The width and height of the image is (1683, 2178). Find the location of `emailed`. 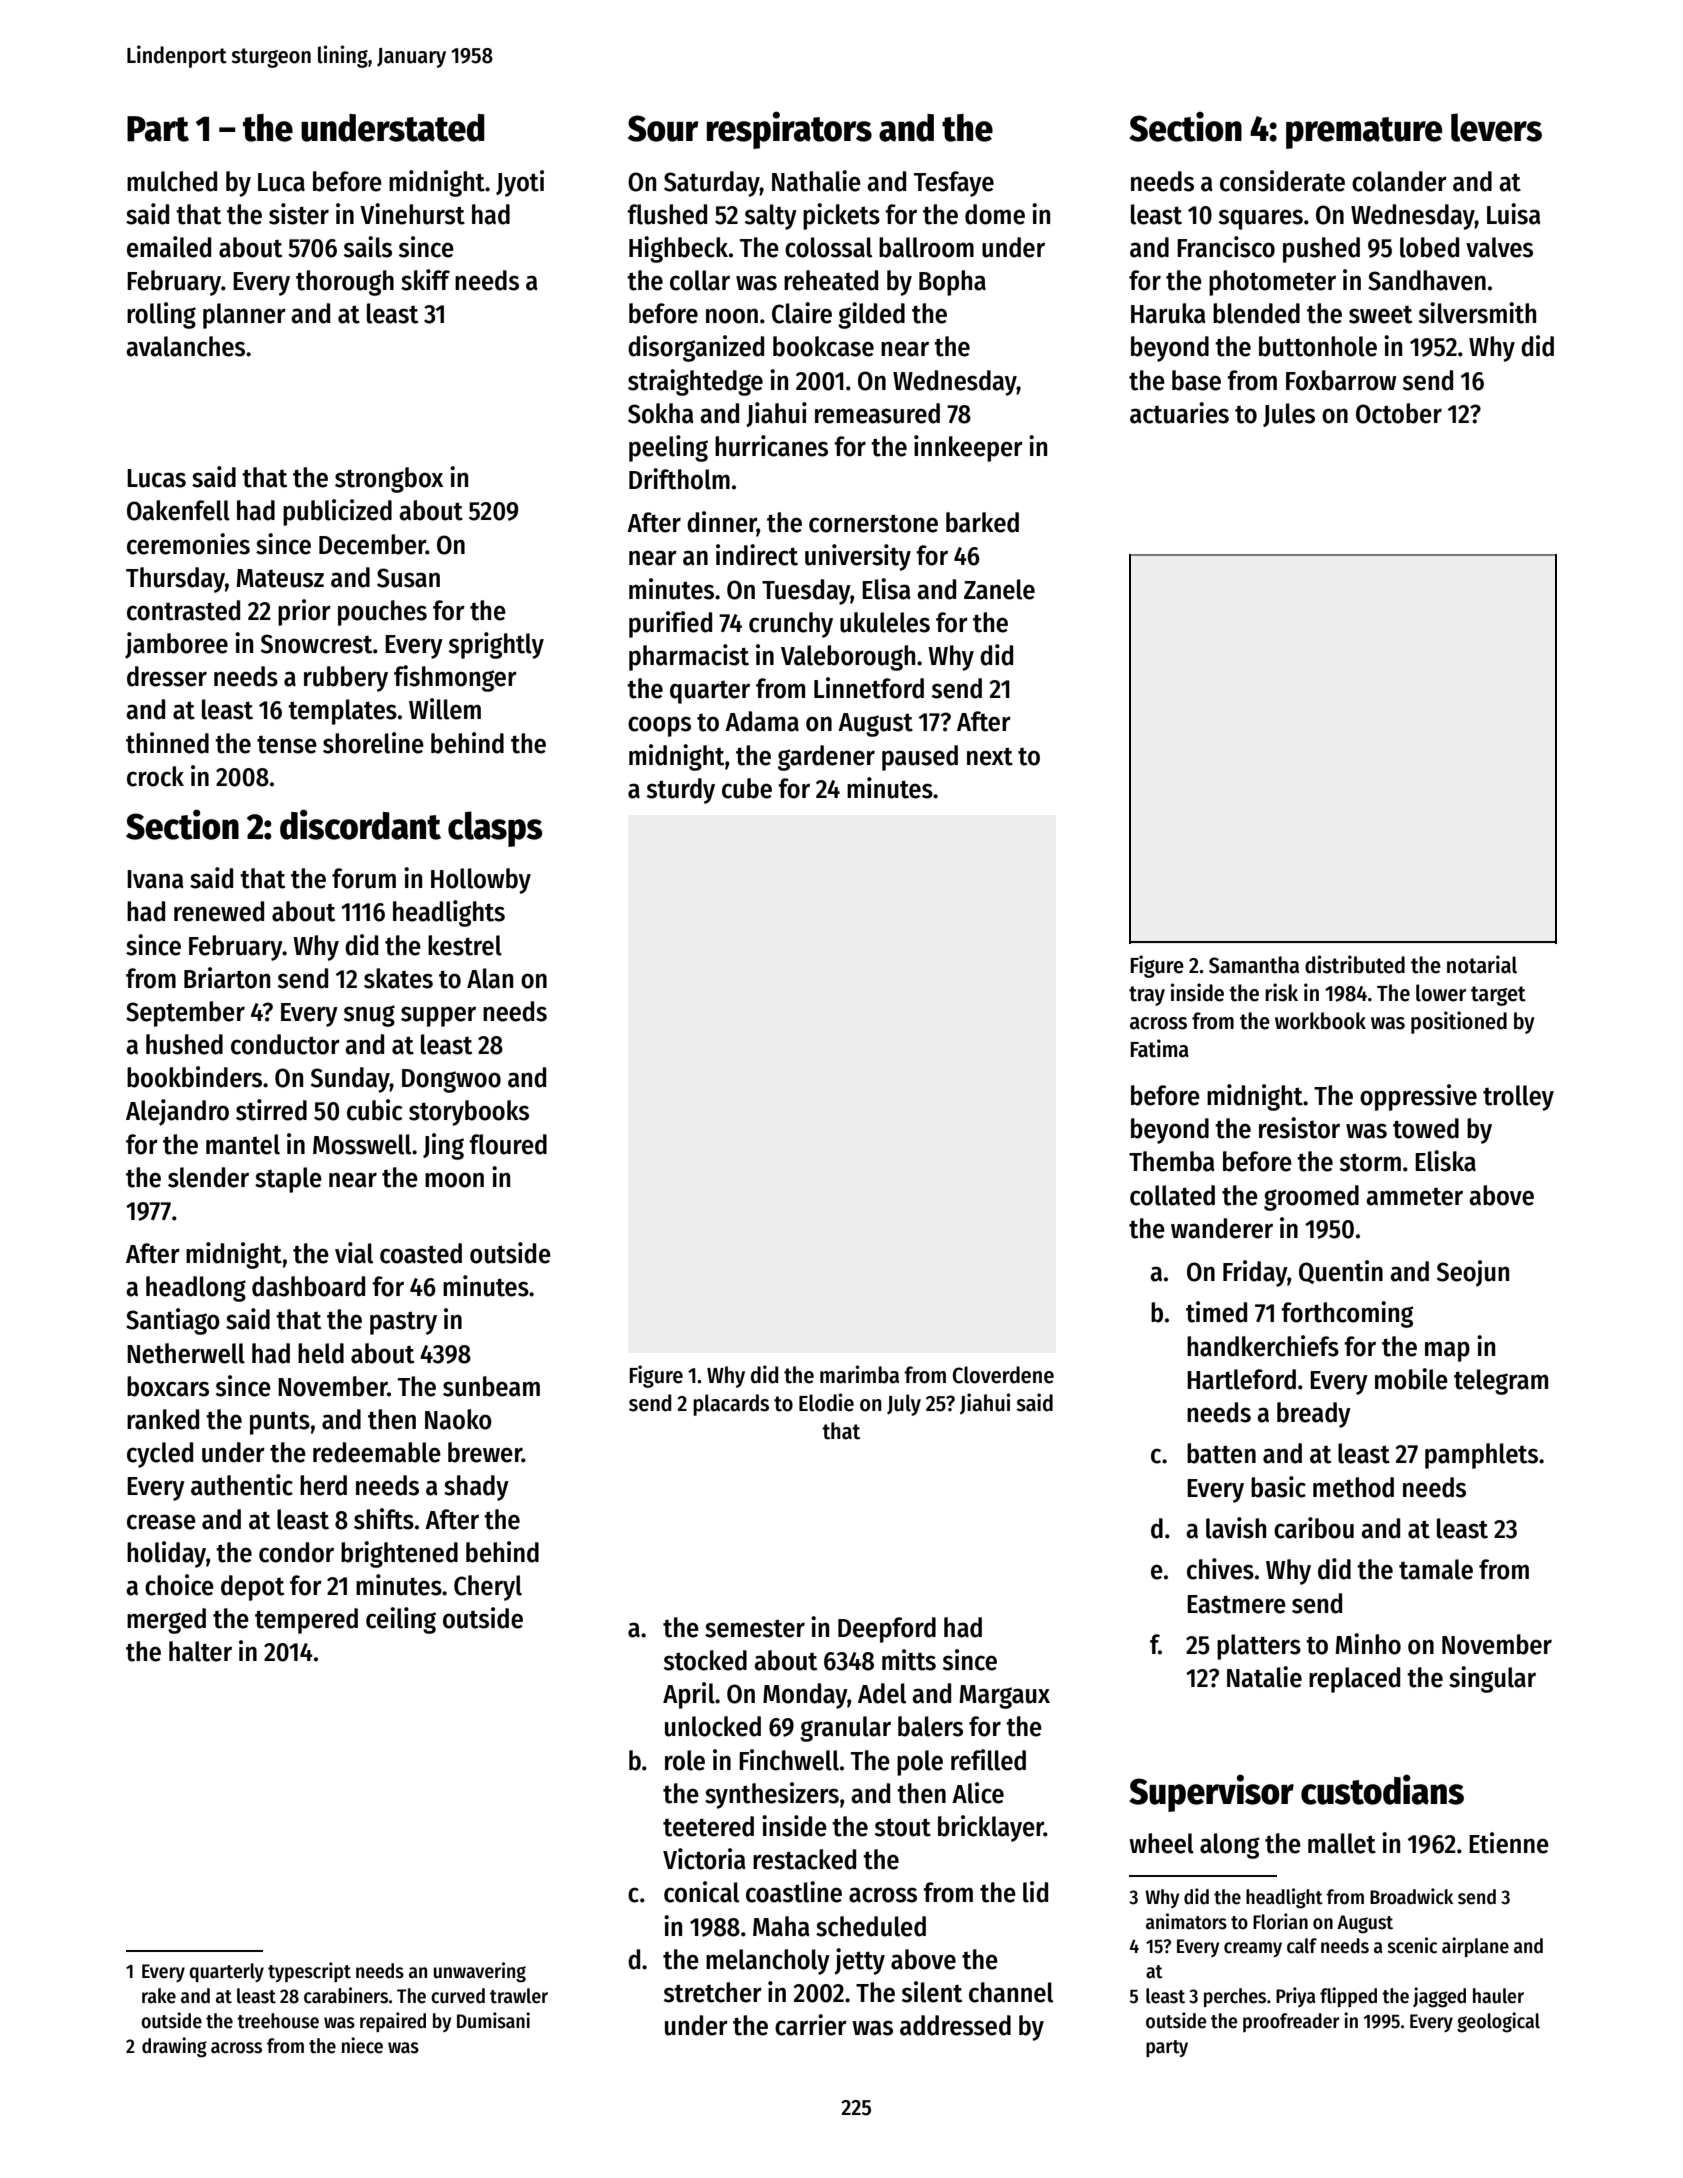

emailed is located at coordinates (169, 247).
